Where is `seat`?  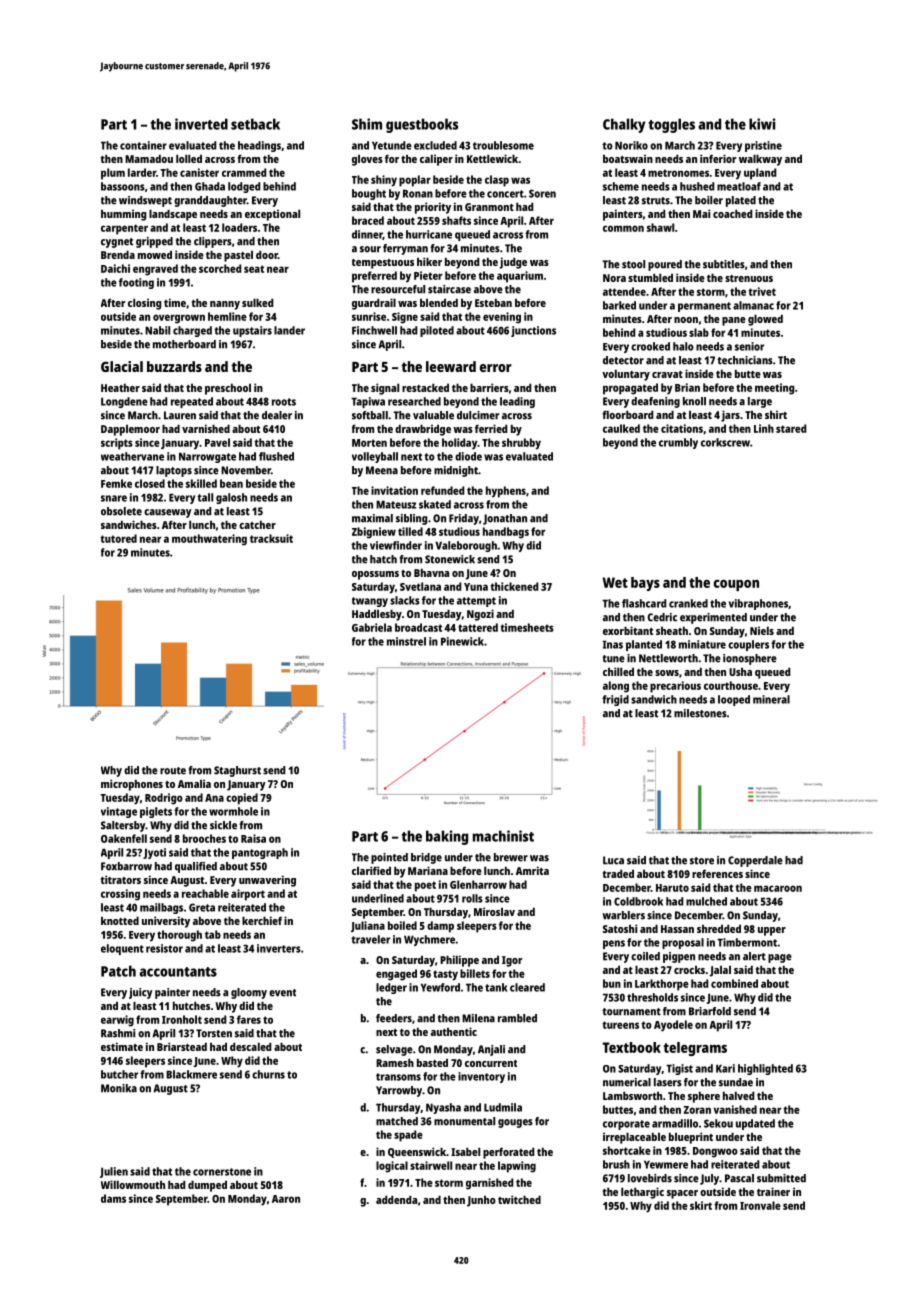
seat is located at coordinates (254, 269).
